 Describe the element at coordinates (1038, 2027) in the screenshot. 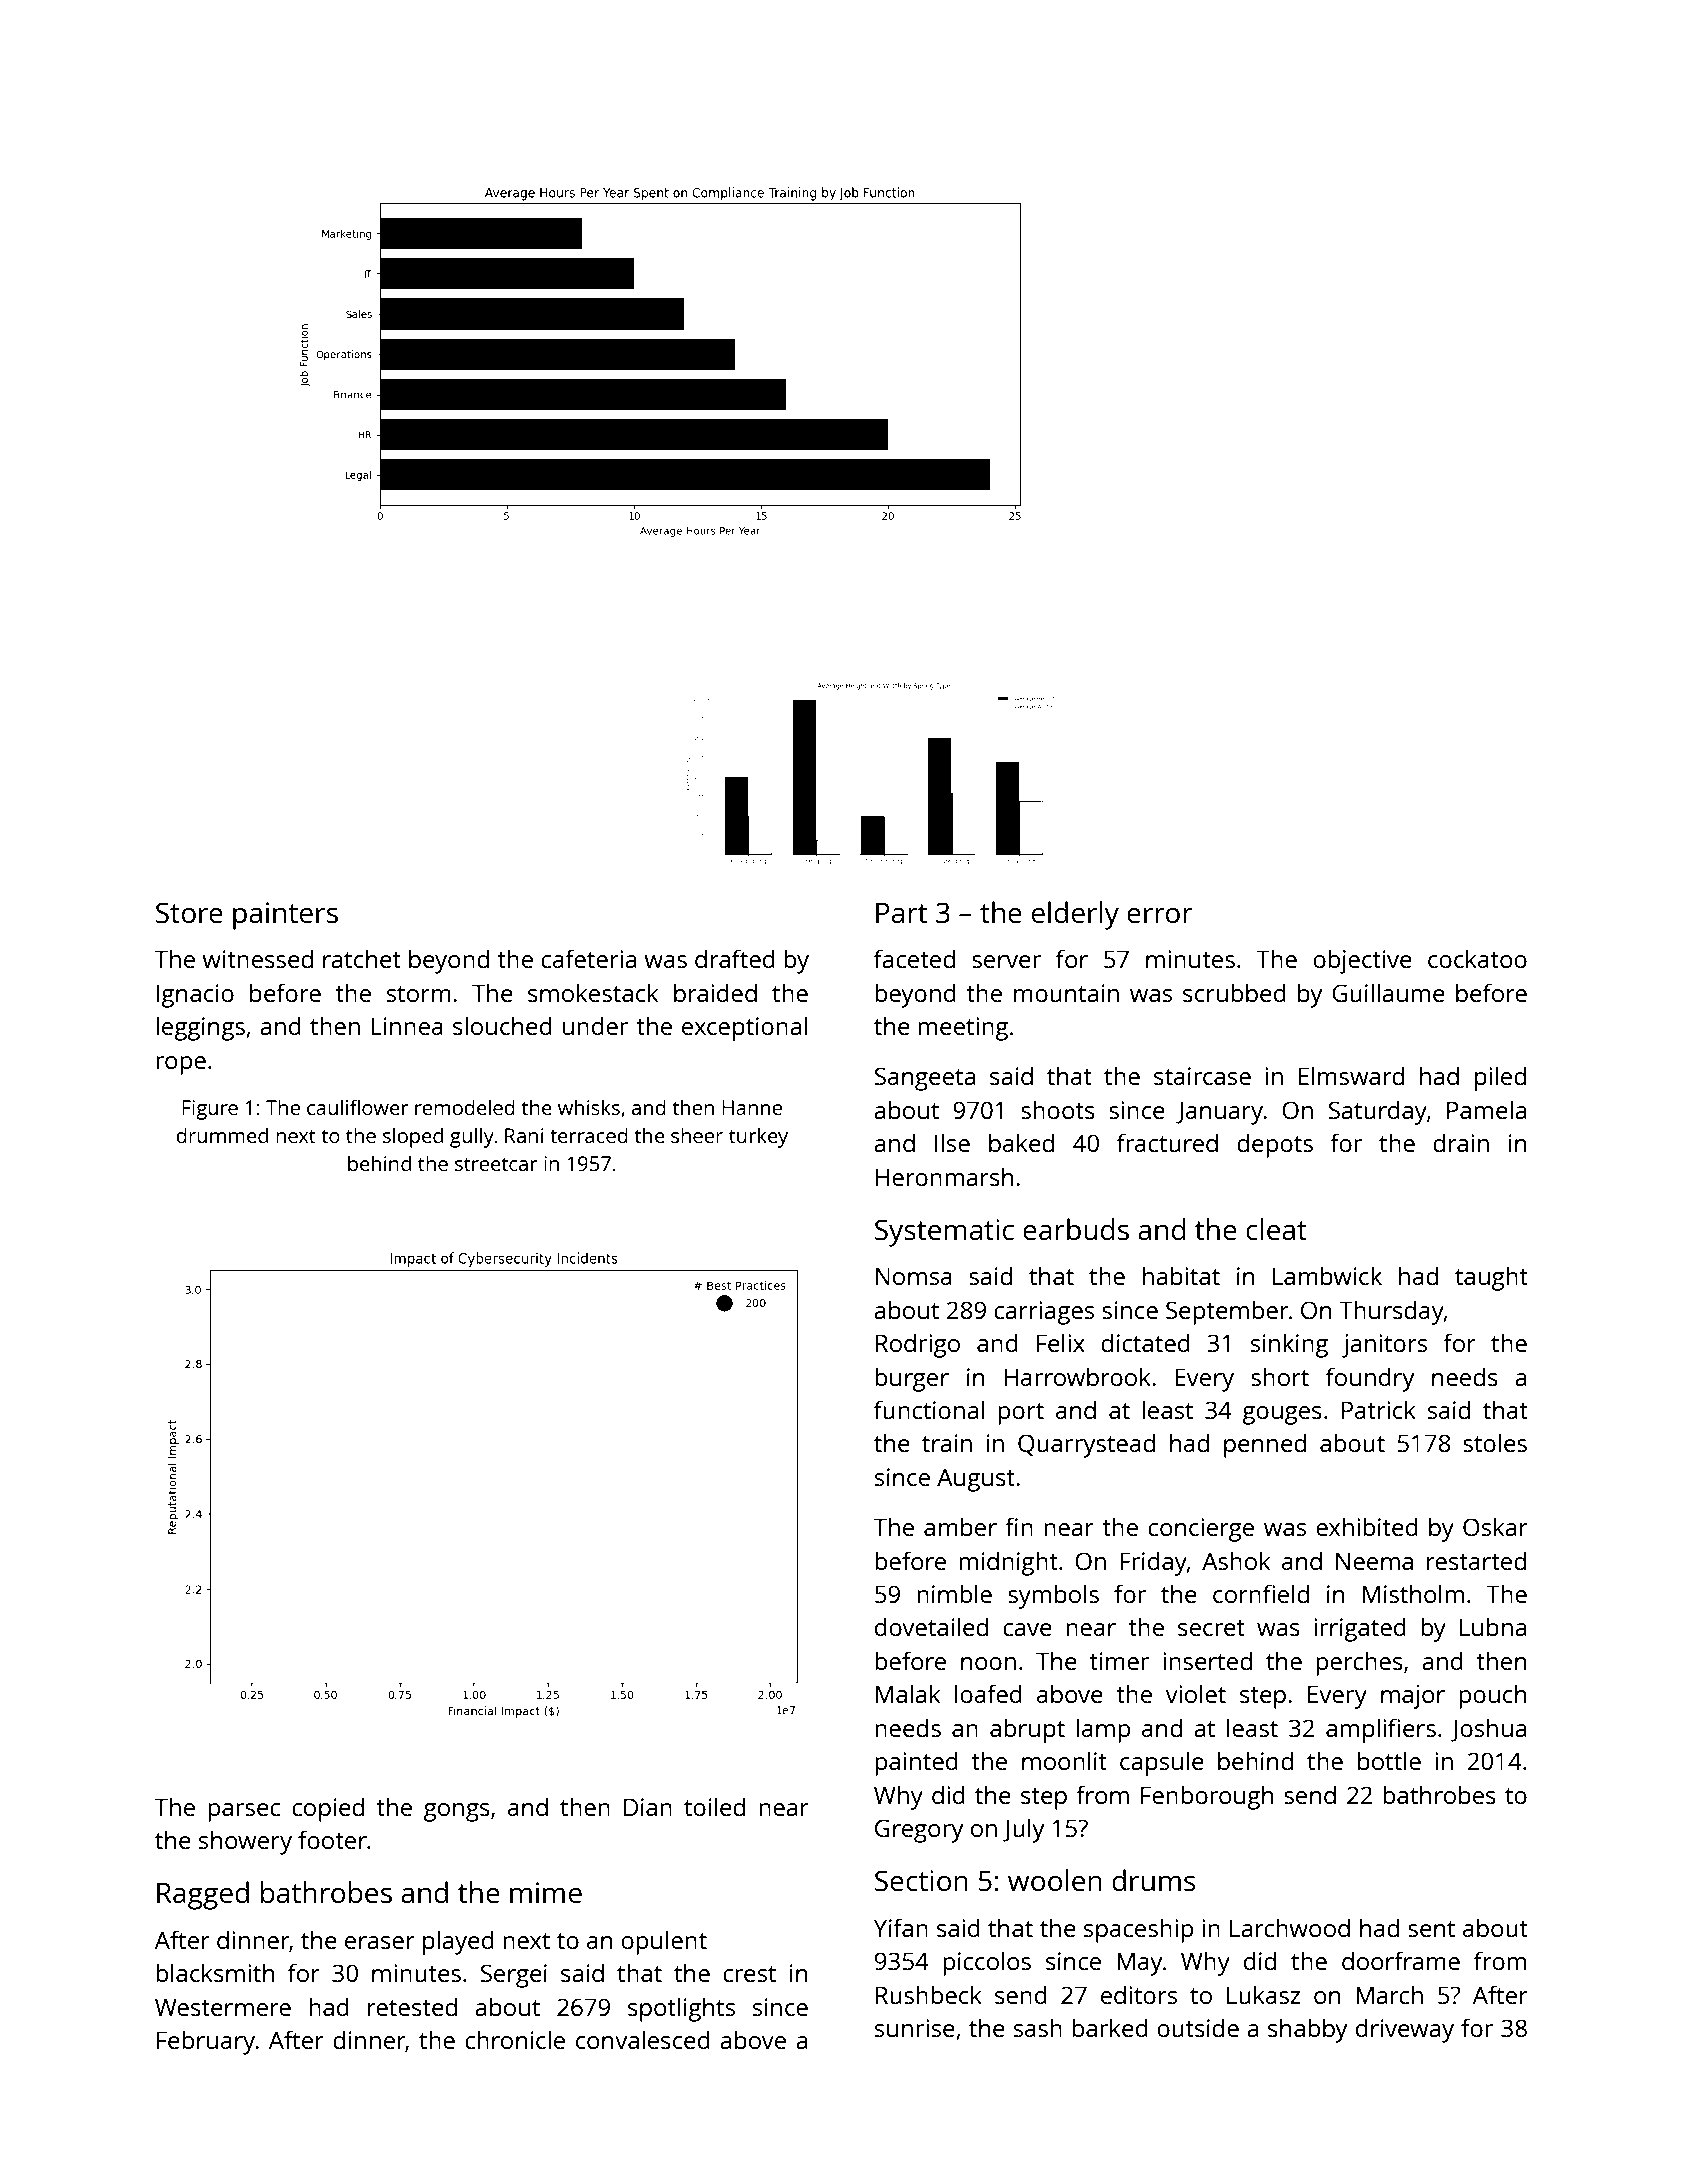

I see `sash` at that location.
